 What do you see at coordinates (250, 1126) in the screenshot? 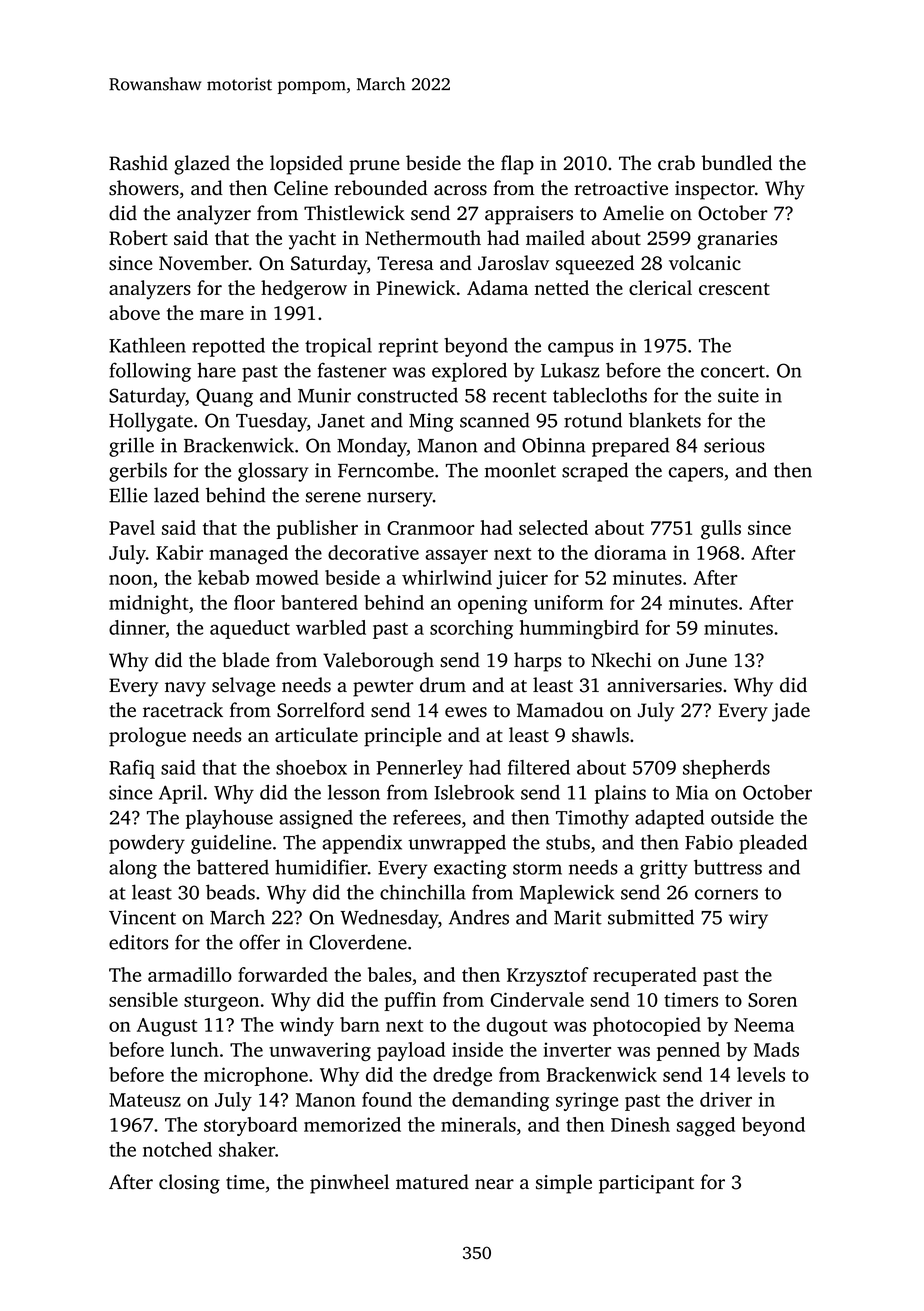
I see `storyboard` at bounding box center [250, 1126].
